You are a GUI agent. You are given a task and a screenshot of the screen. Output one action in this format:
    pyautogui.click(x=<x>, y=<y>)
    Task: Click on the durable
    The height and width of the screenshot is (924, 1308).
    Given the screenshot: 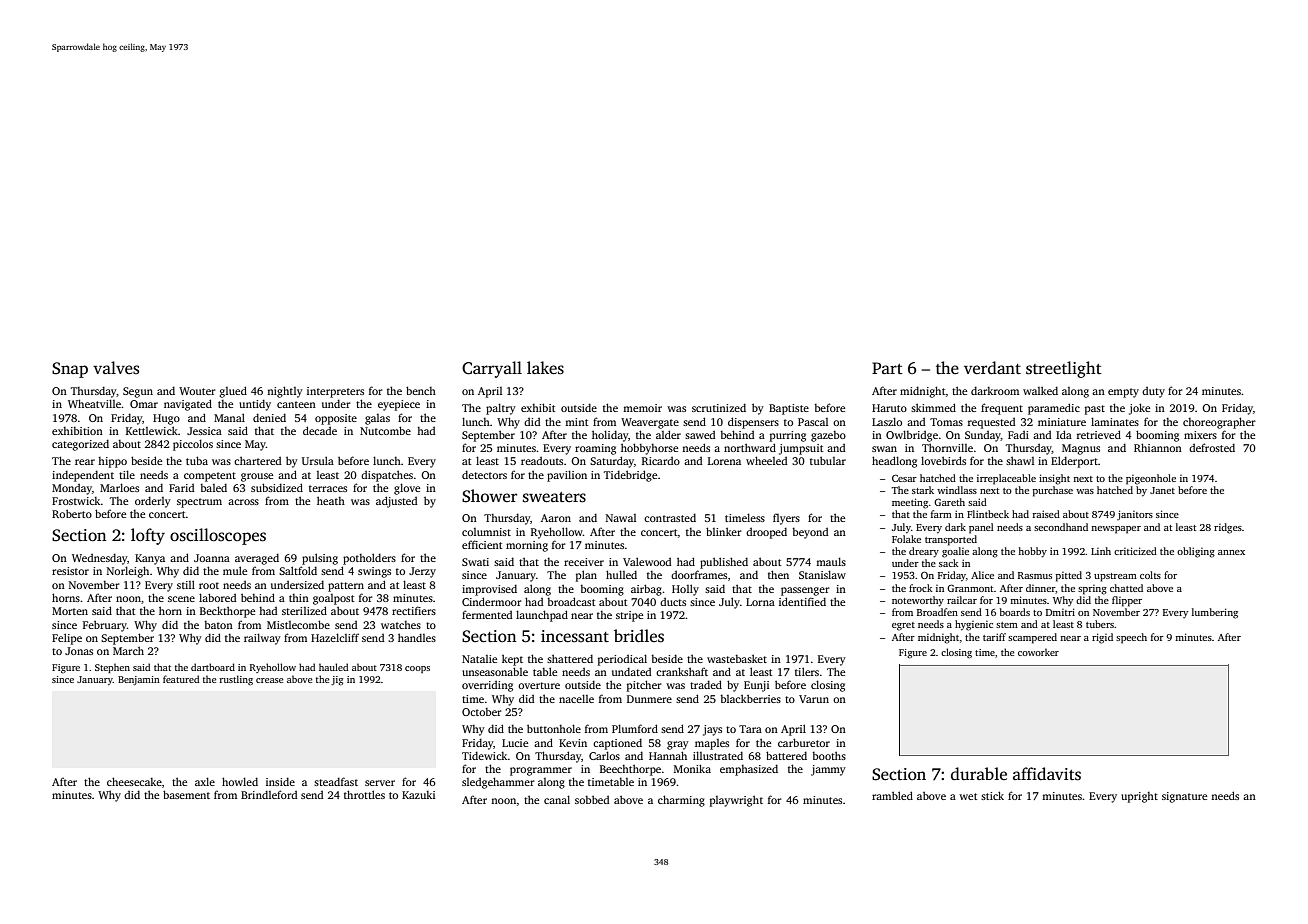 What is the action you would take?
    pyautogui.click(x=979, y=773)
